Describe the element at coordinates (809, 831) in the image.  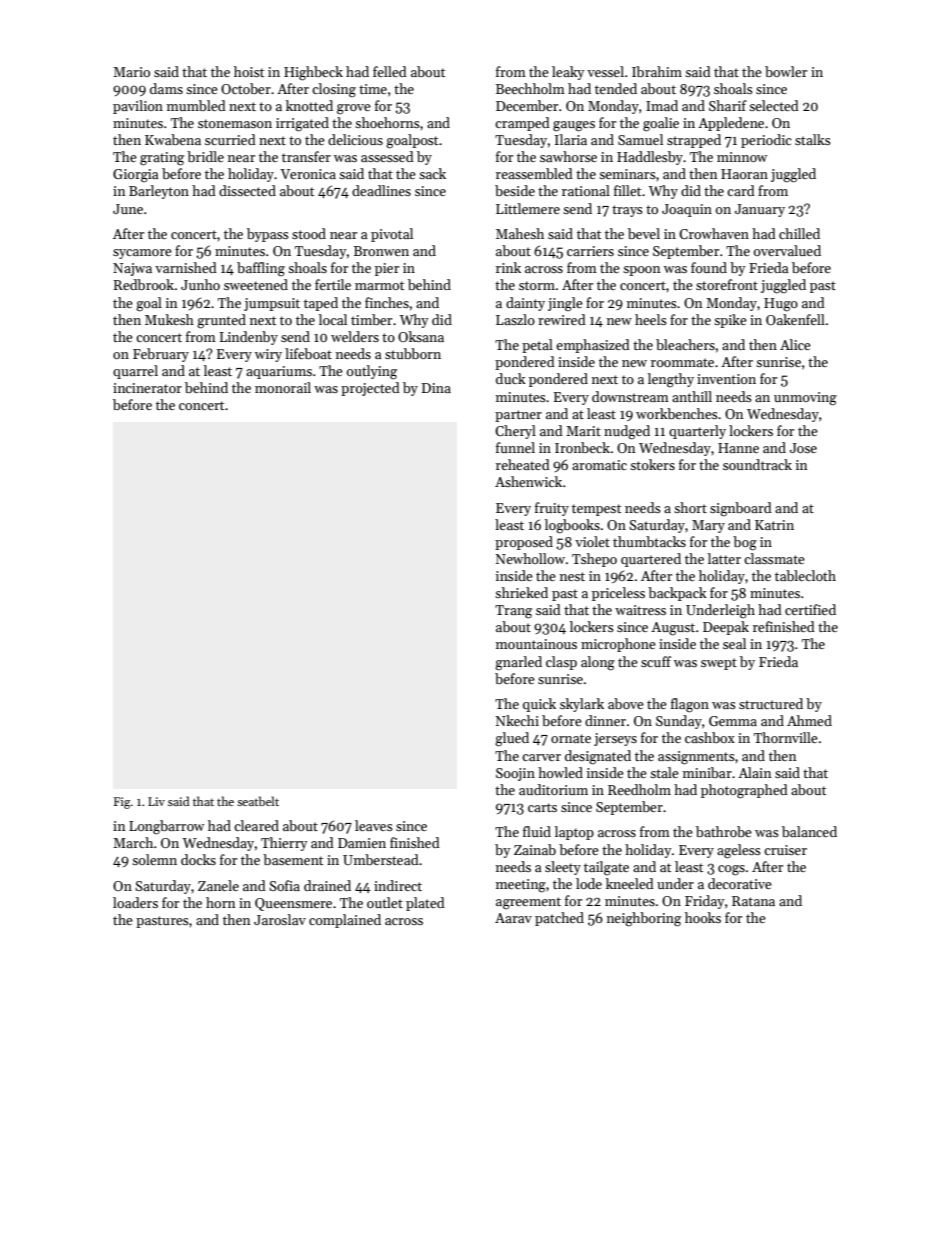
I see `balanced` at that location.
